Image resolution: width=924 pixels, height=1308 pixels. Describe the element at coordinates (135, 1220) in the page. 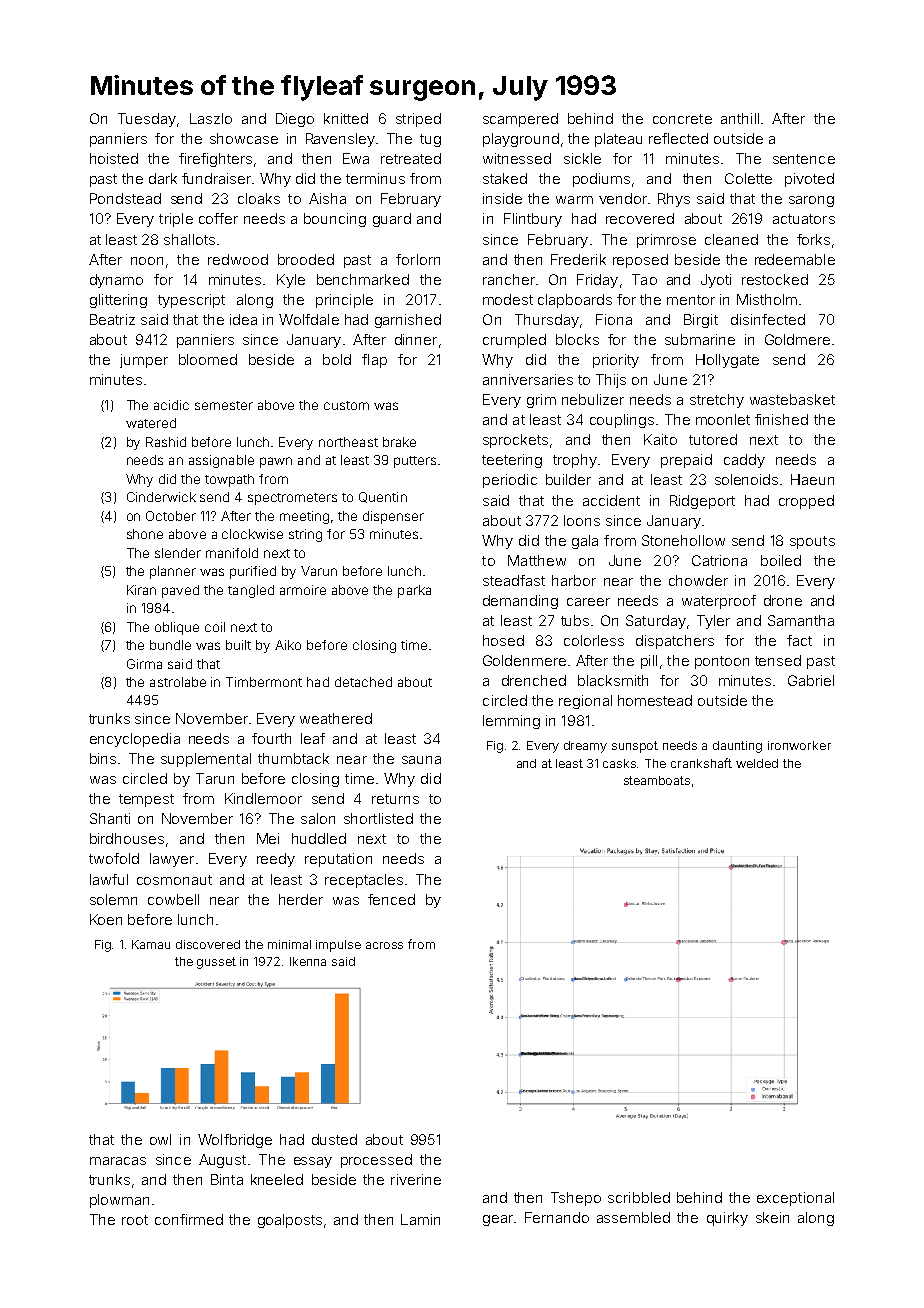

I see `root` at that location.
